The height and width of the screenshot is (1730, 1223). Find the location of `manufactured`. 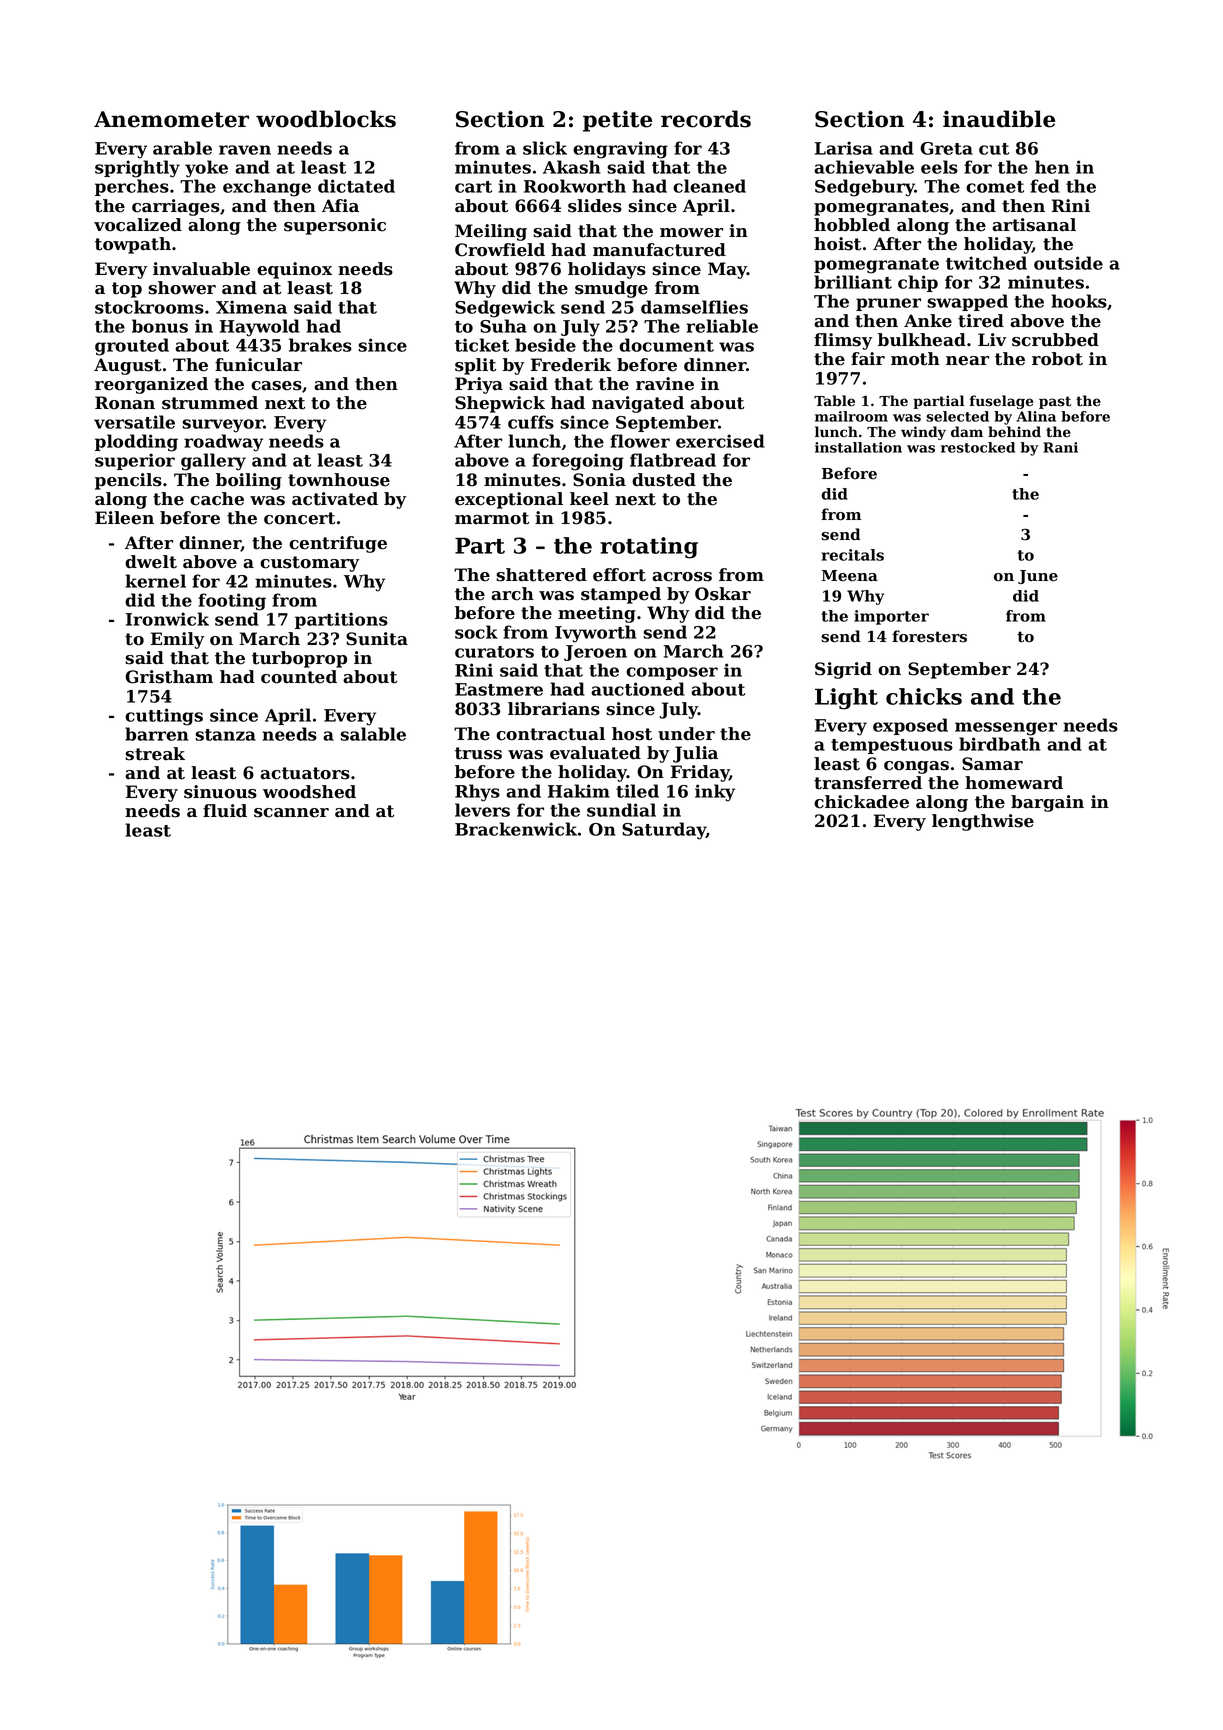

manufactured is located at coordinates (659, 250).
